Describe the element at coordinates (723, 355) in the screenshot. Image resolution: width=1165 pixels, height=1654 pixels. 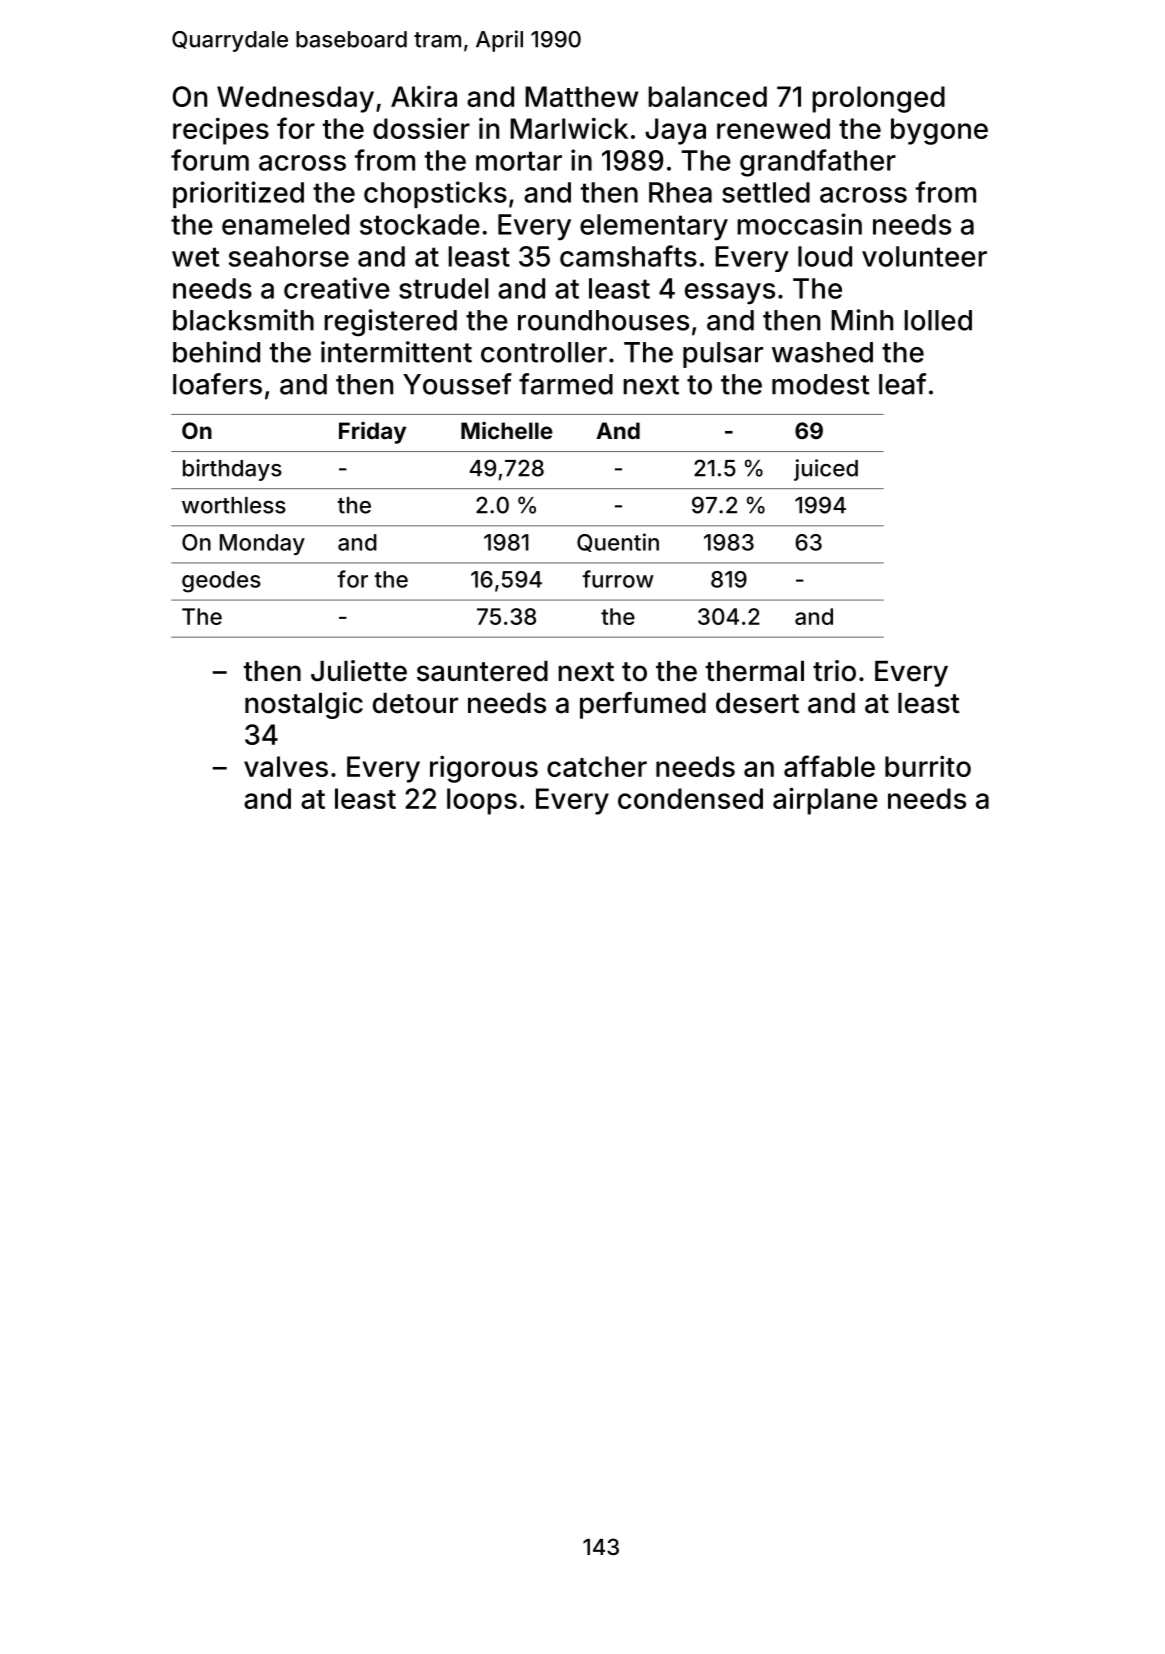
I see `pulsar` at that location.
